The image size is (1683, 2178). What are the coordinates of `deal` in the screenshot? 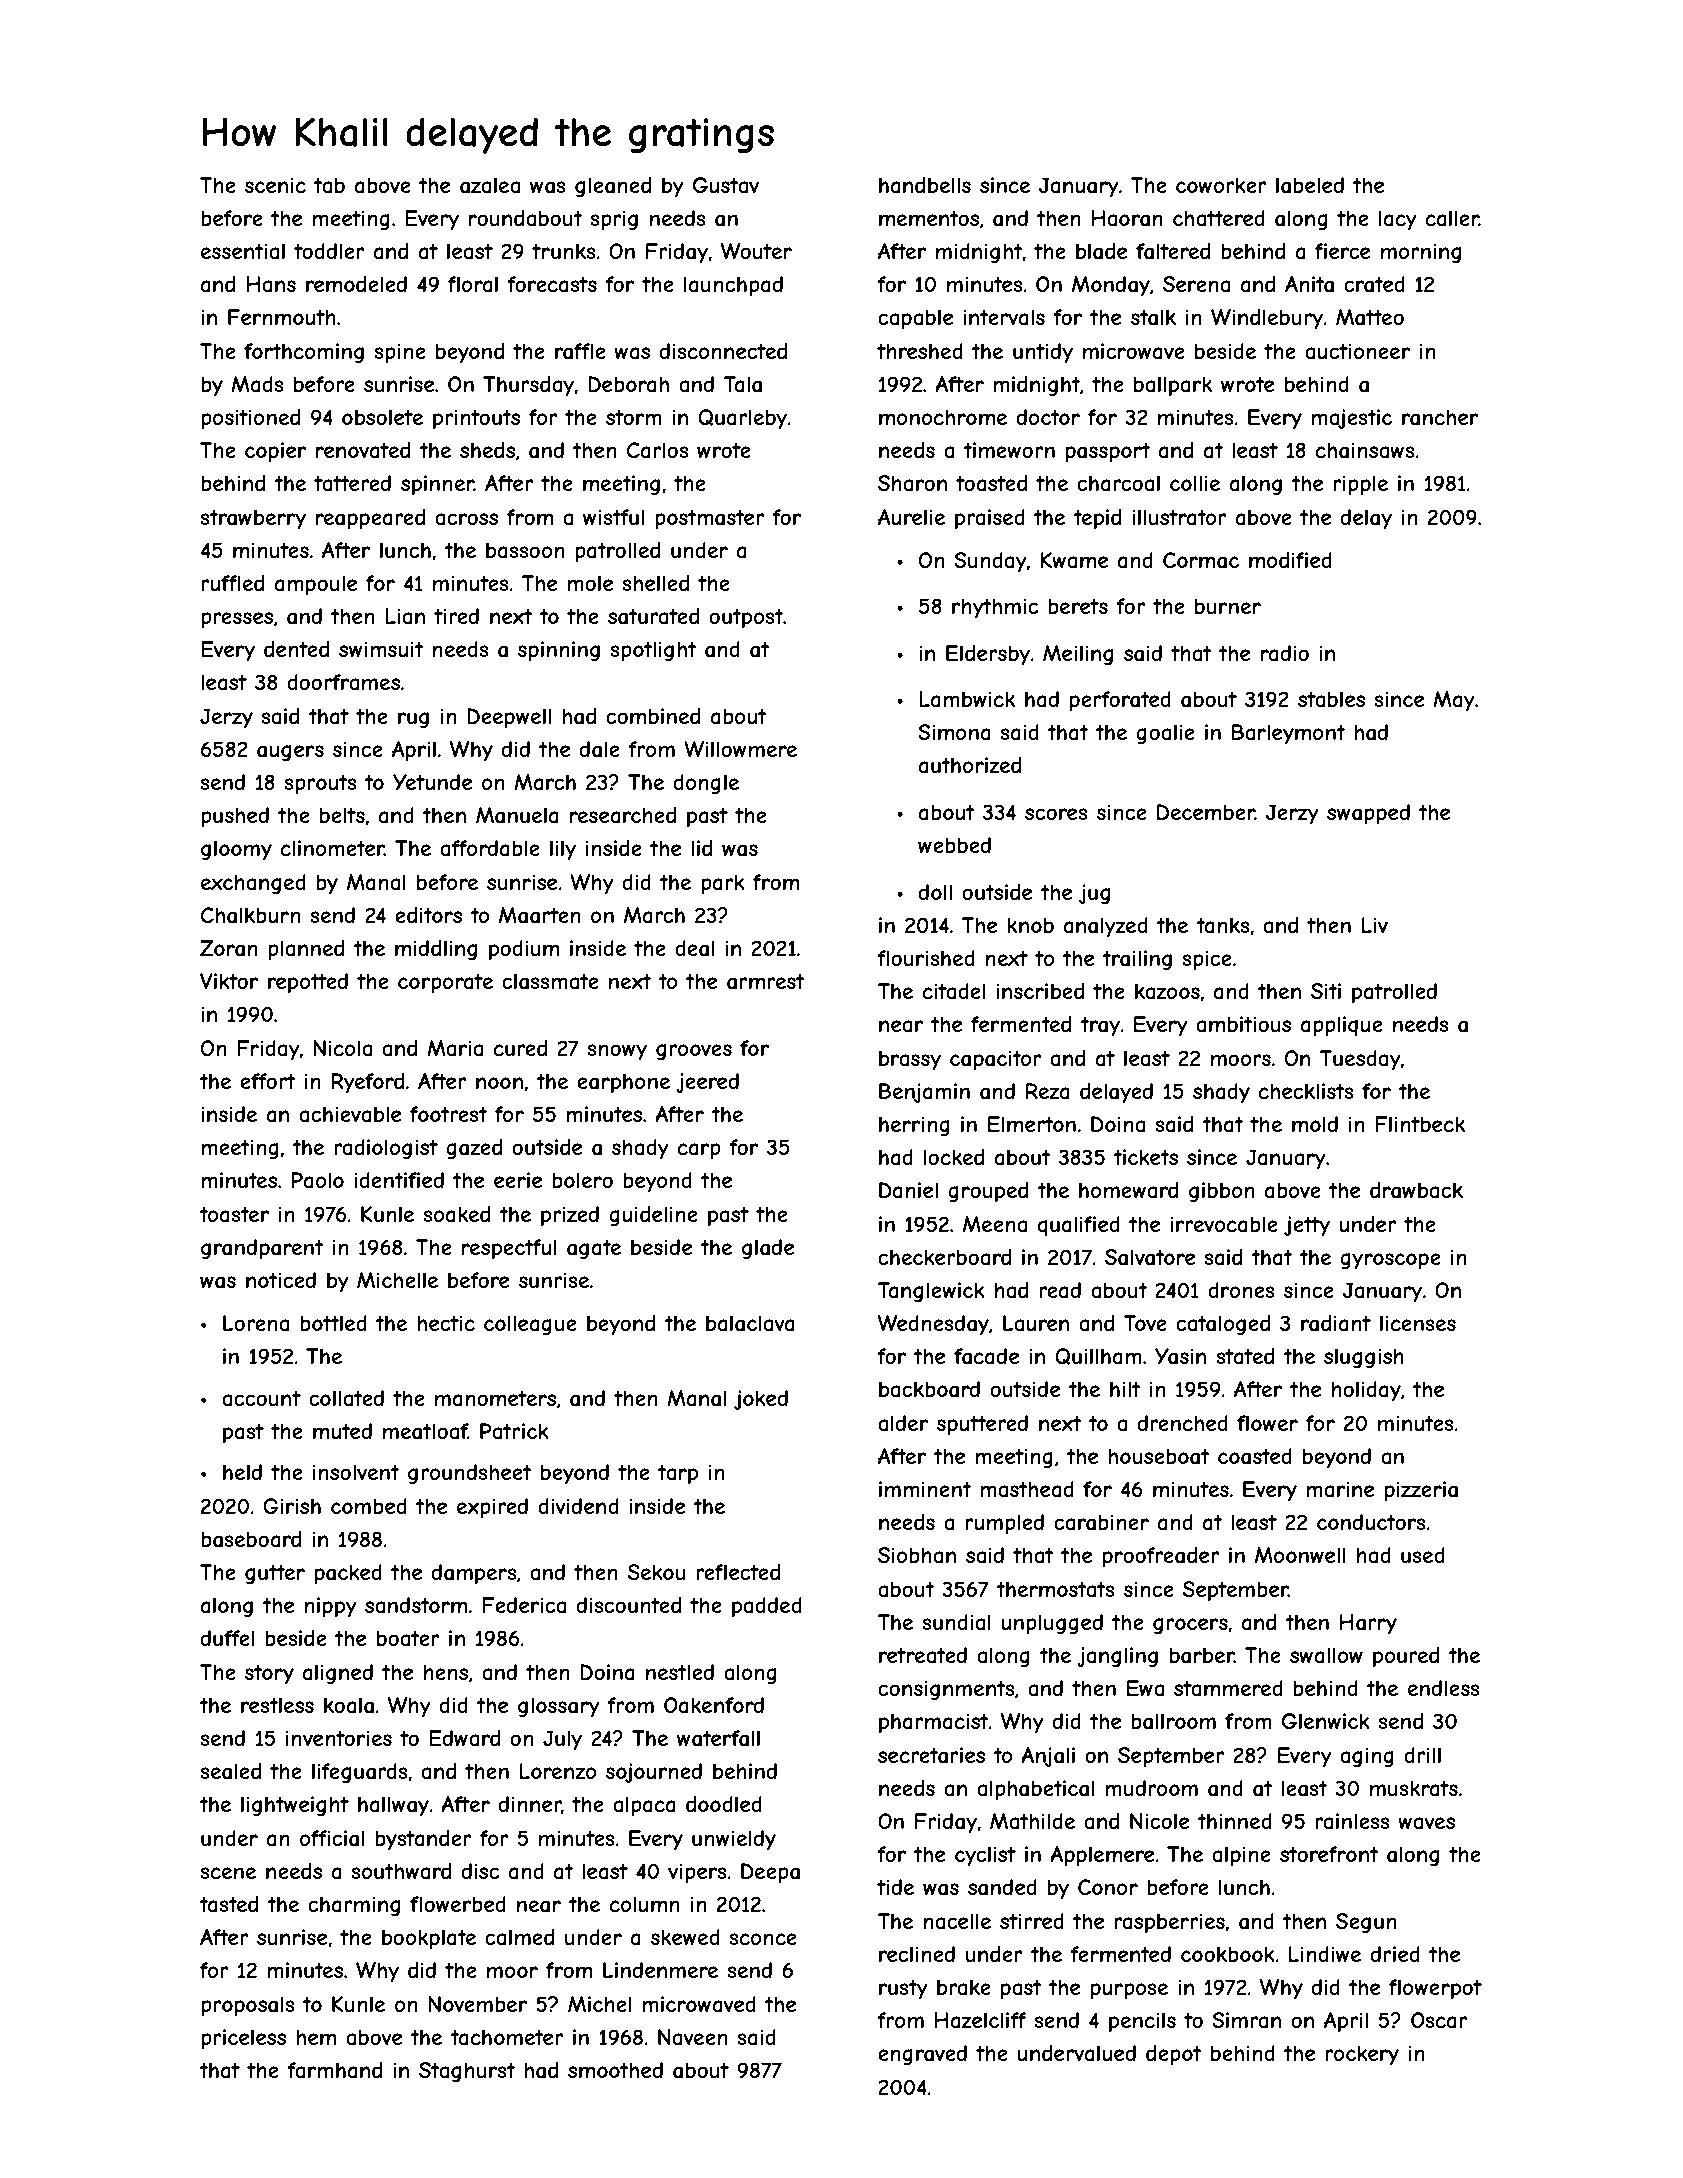 It's located at (694, 948).
